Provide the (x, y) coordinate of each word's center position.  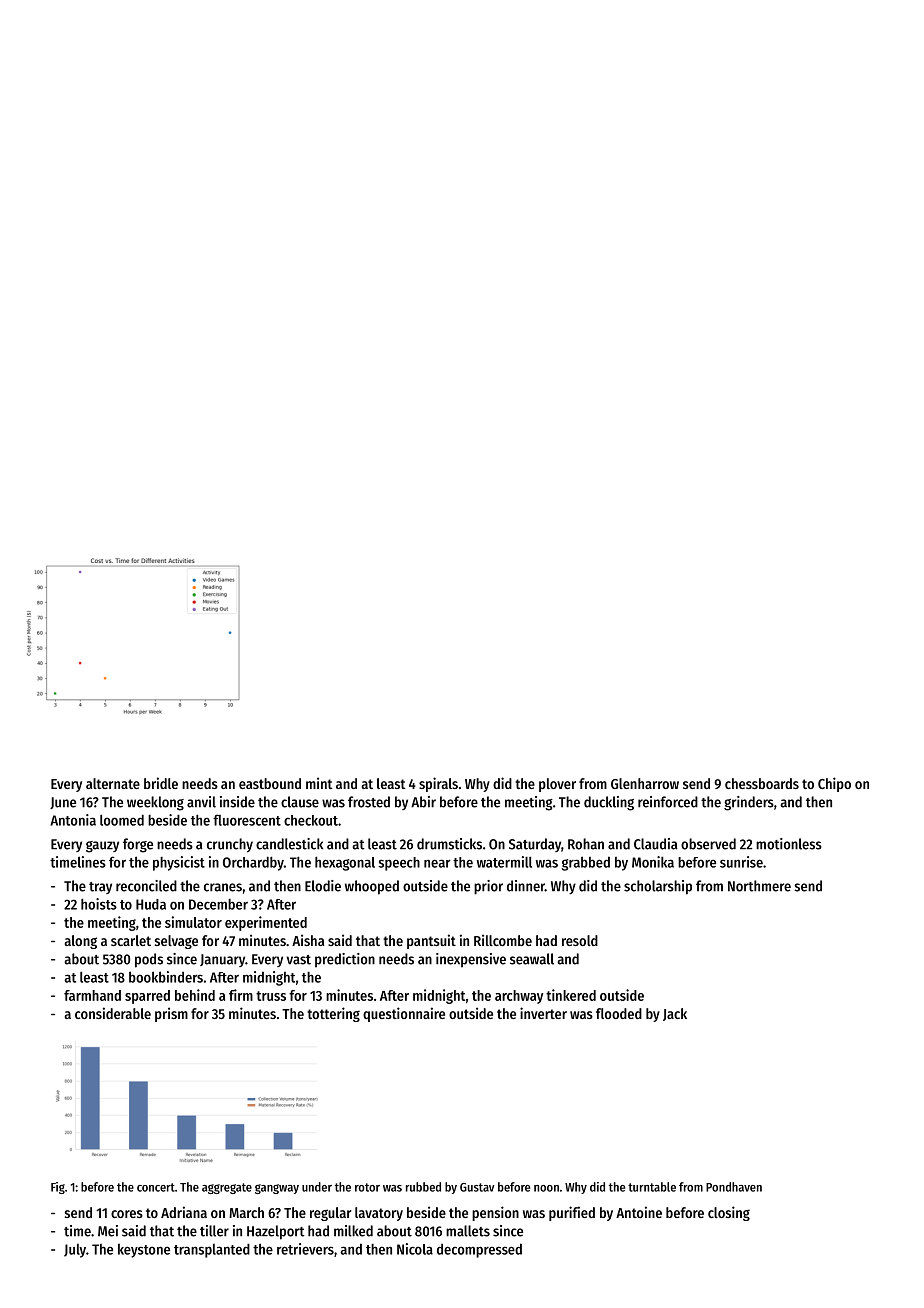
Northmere (759, 886)
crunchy (230, 845)
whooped (372, 887)
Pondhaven (734, 1187)
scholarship (658, 887)
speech (399, 864)
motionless (789, 844)
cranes (223, 887)
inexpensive (471, 960)
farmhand (92, 995)
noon (546, 1188)
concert (156, 1187)
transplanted (212, 1251)
